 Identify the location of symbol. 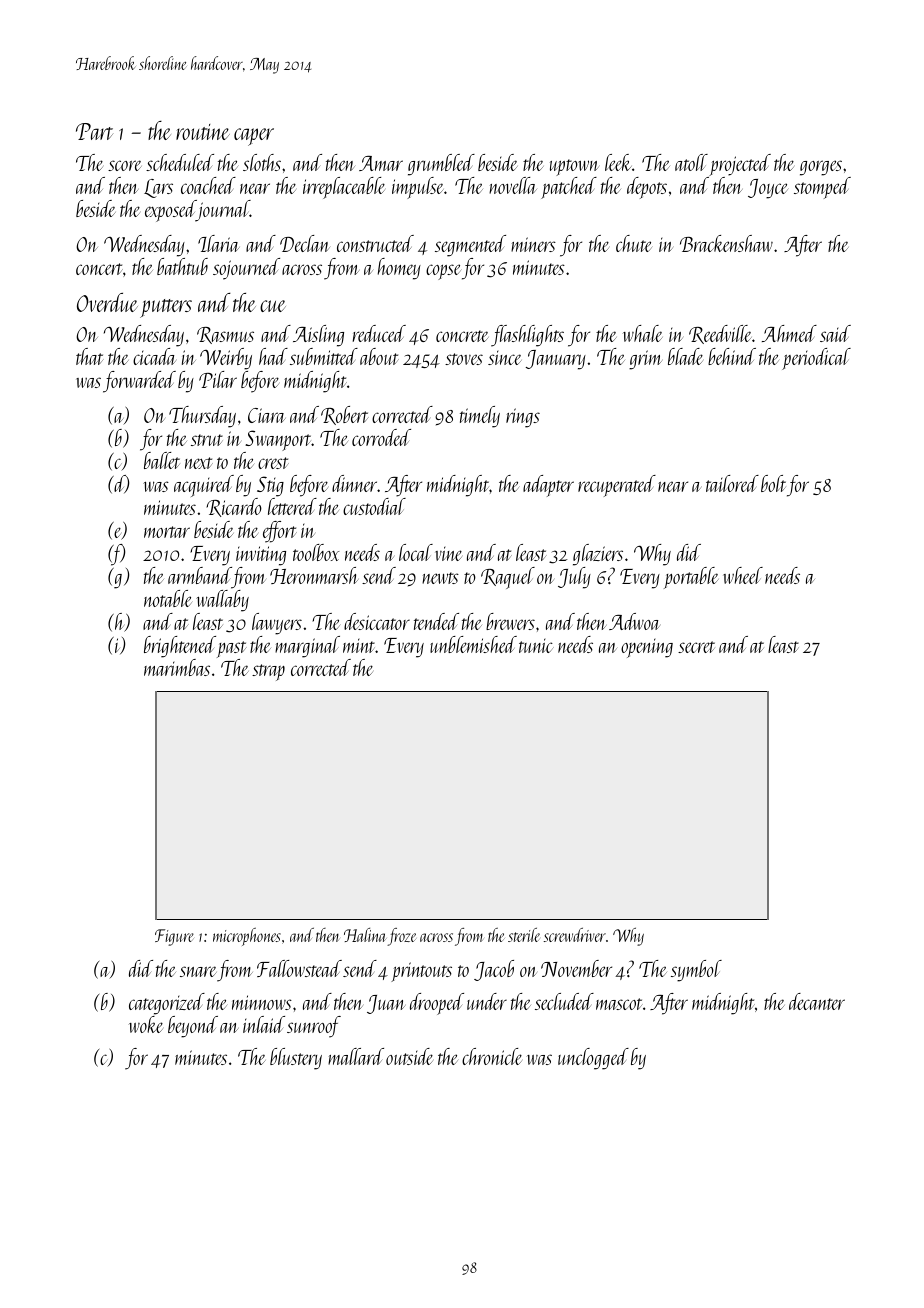
(696, 971).
